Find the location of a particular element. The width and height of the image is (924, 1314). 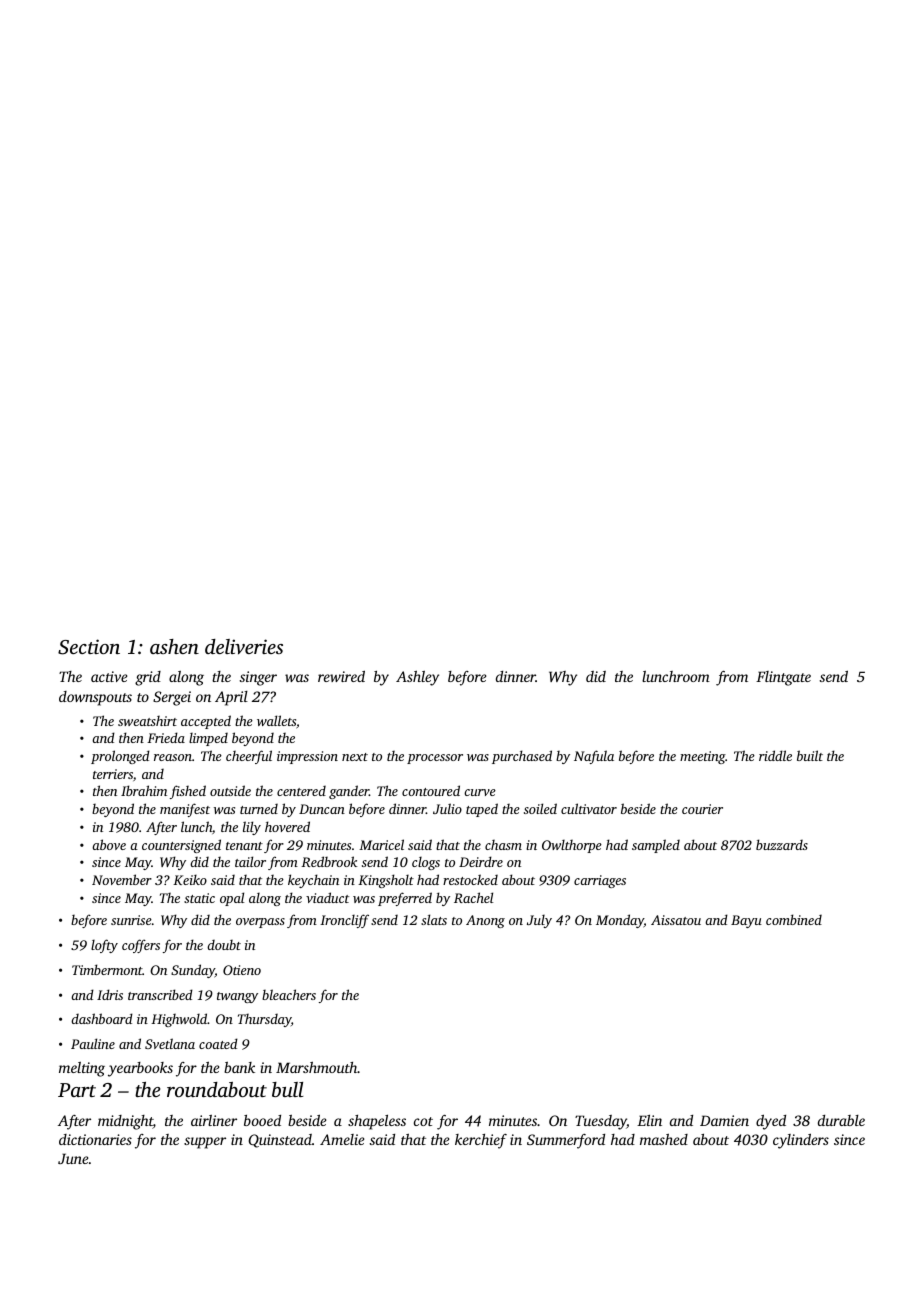

coffers is located at coordinates (141, 946).
